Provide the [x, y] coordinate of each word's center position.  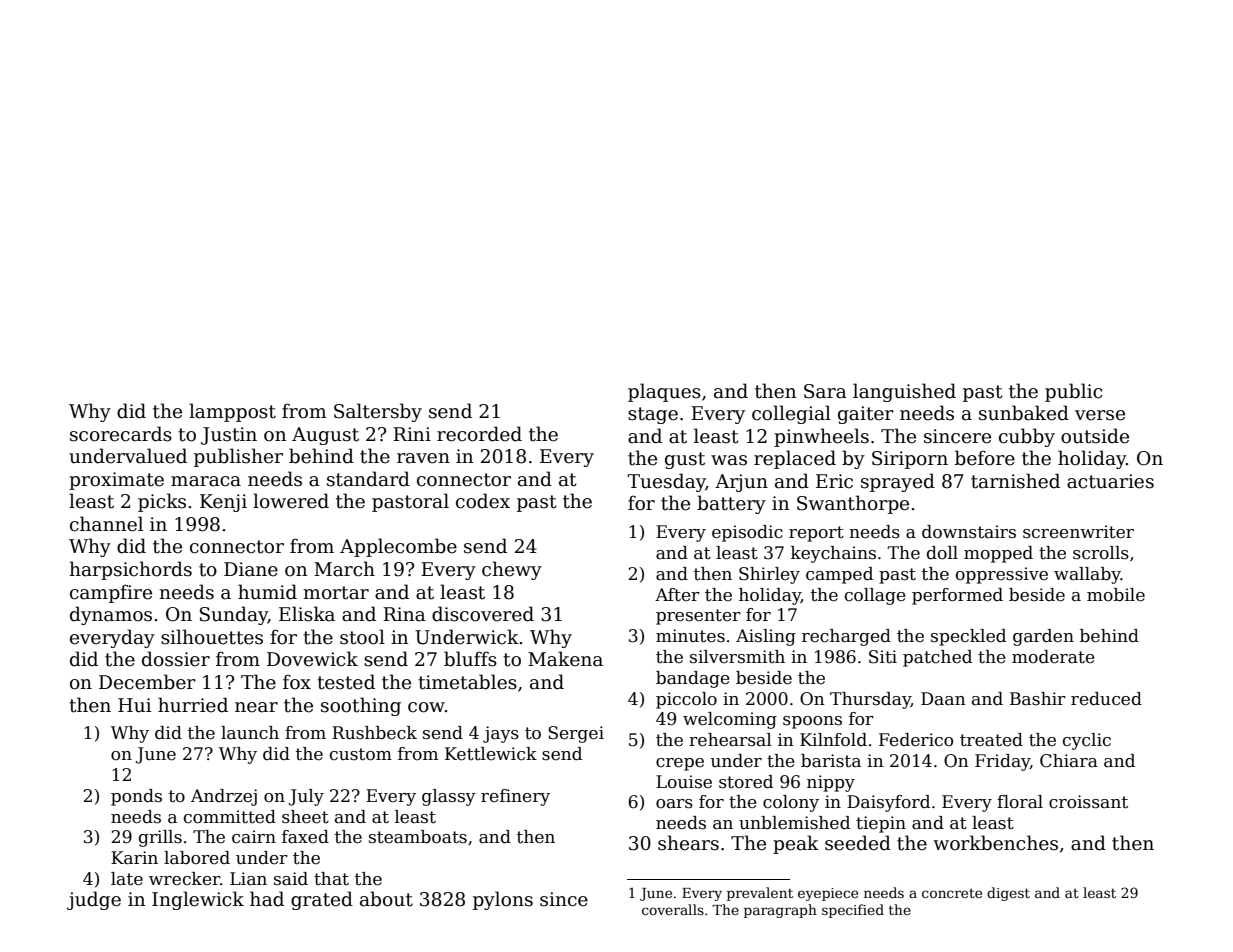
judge [94, 900]
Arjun [741, 483]
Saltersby [378, 412]
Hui [135, 705]
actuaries [1110, 481]
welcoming [730, 720]
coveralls [673, 909]
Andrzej [224, 797]
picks [162, 502]
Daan [943, 699]
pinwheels [821, 437]
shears [688, 843]
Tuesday [667, 482]
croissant [1088, 802]
